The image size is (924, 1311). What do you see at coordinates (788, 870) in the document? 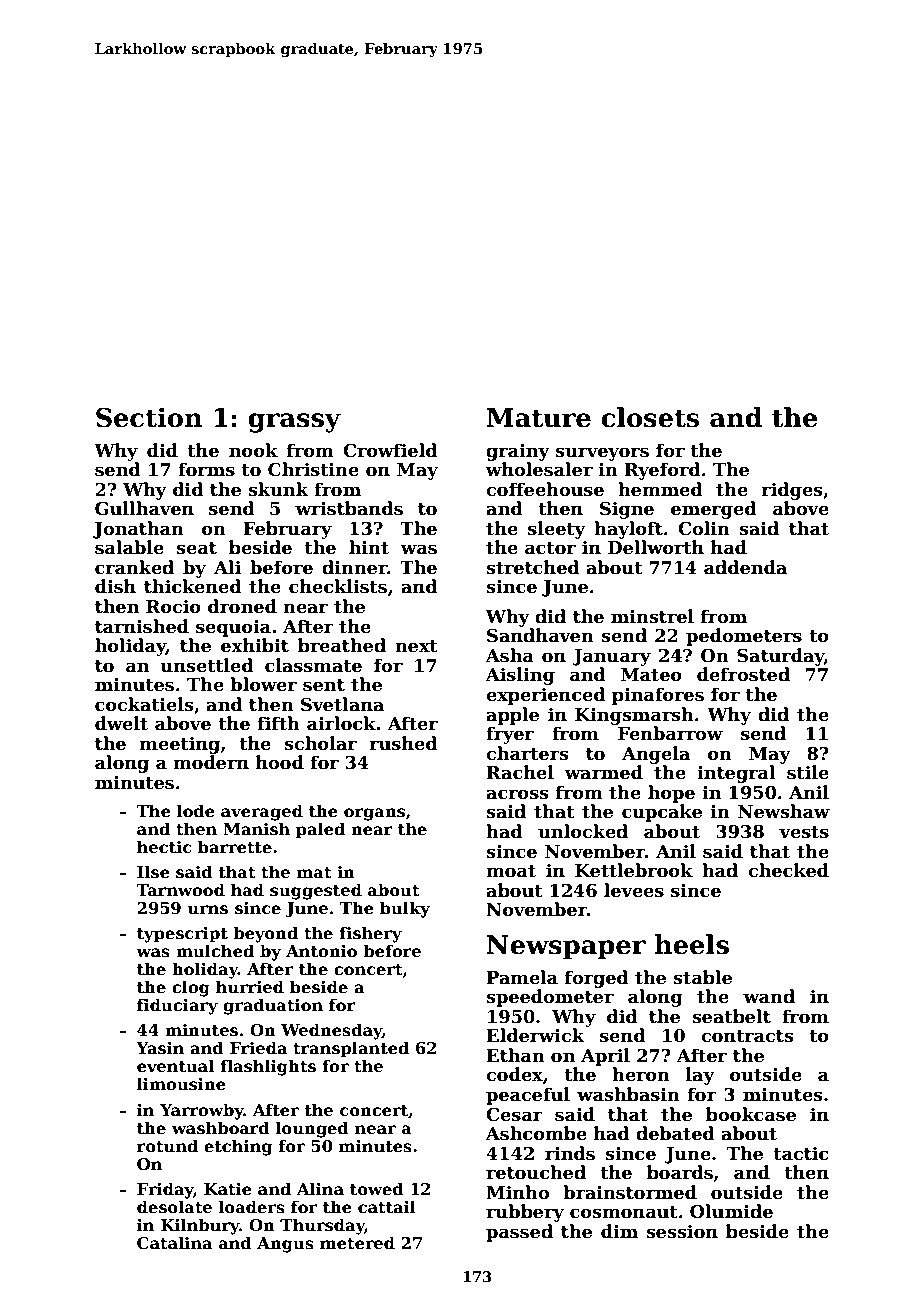
I see `checked` at bounding box center [788, 870].
